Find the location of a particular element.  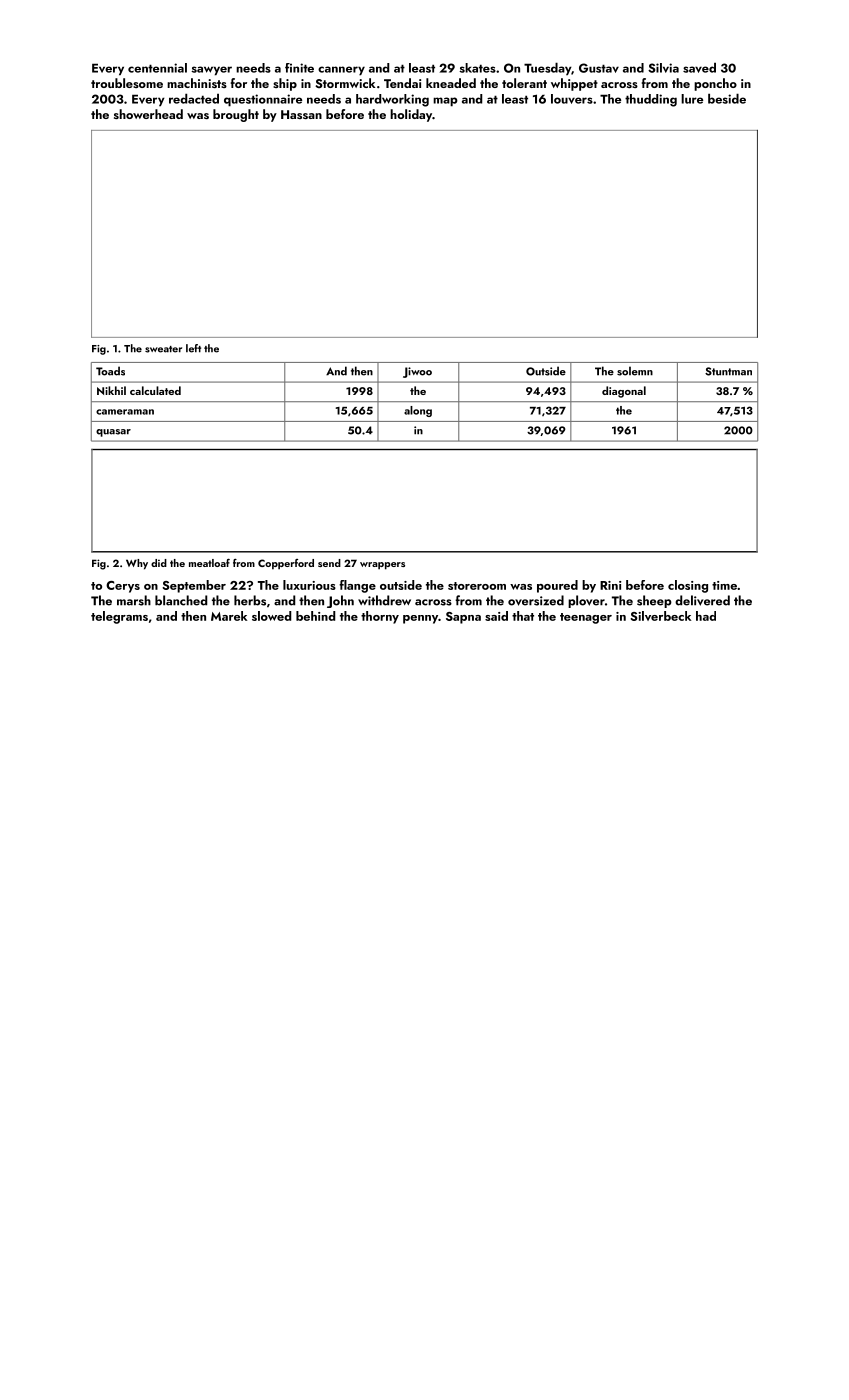

cannery is located at coordinates (341, 71).
